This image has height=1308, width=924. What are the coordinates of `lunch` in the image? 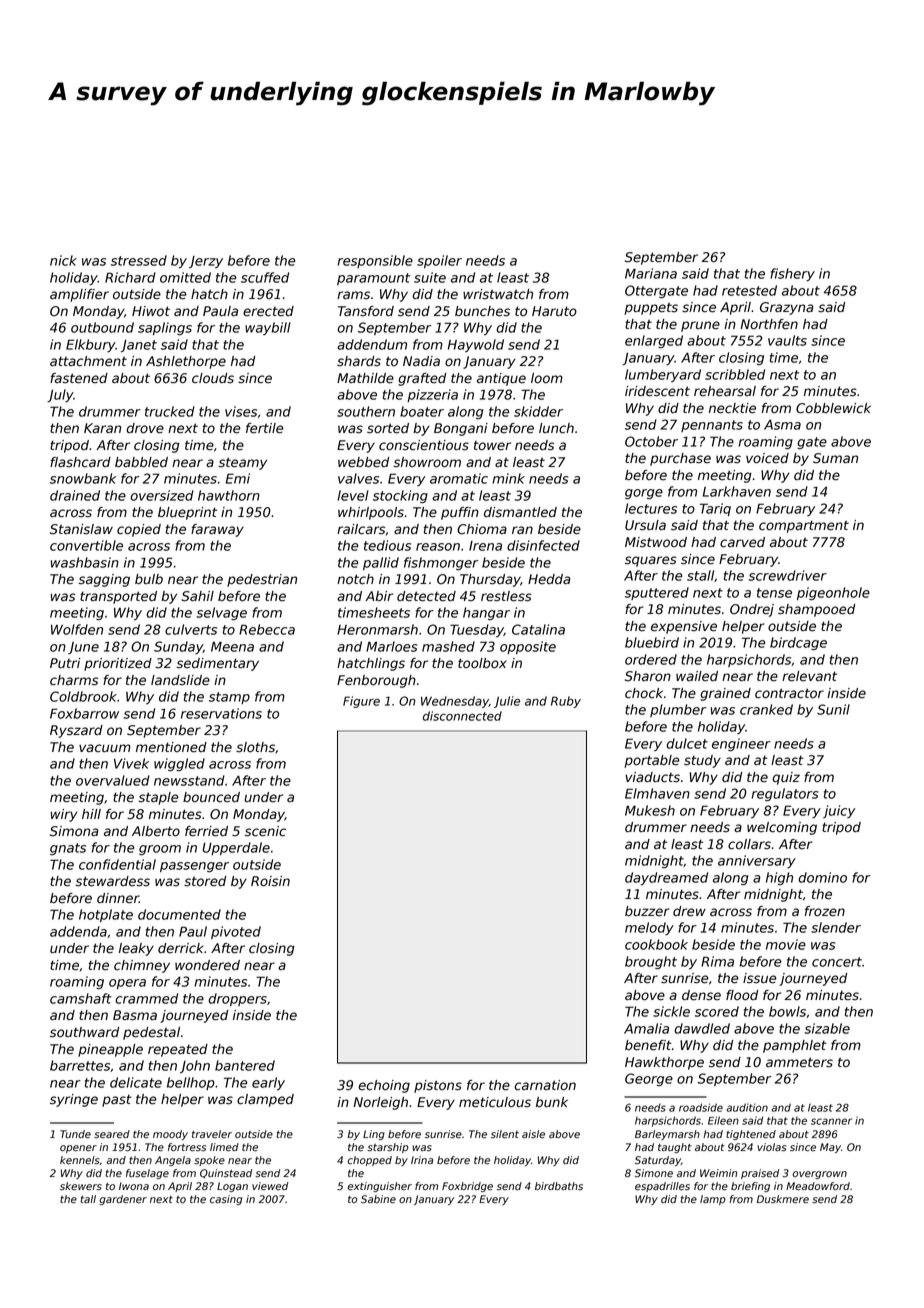 It's located at (556, 428).
